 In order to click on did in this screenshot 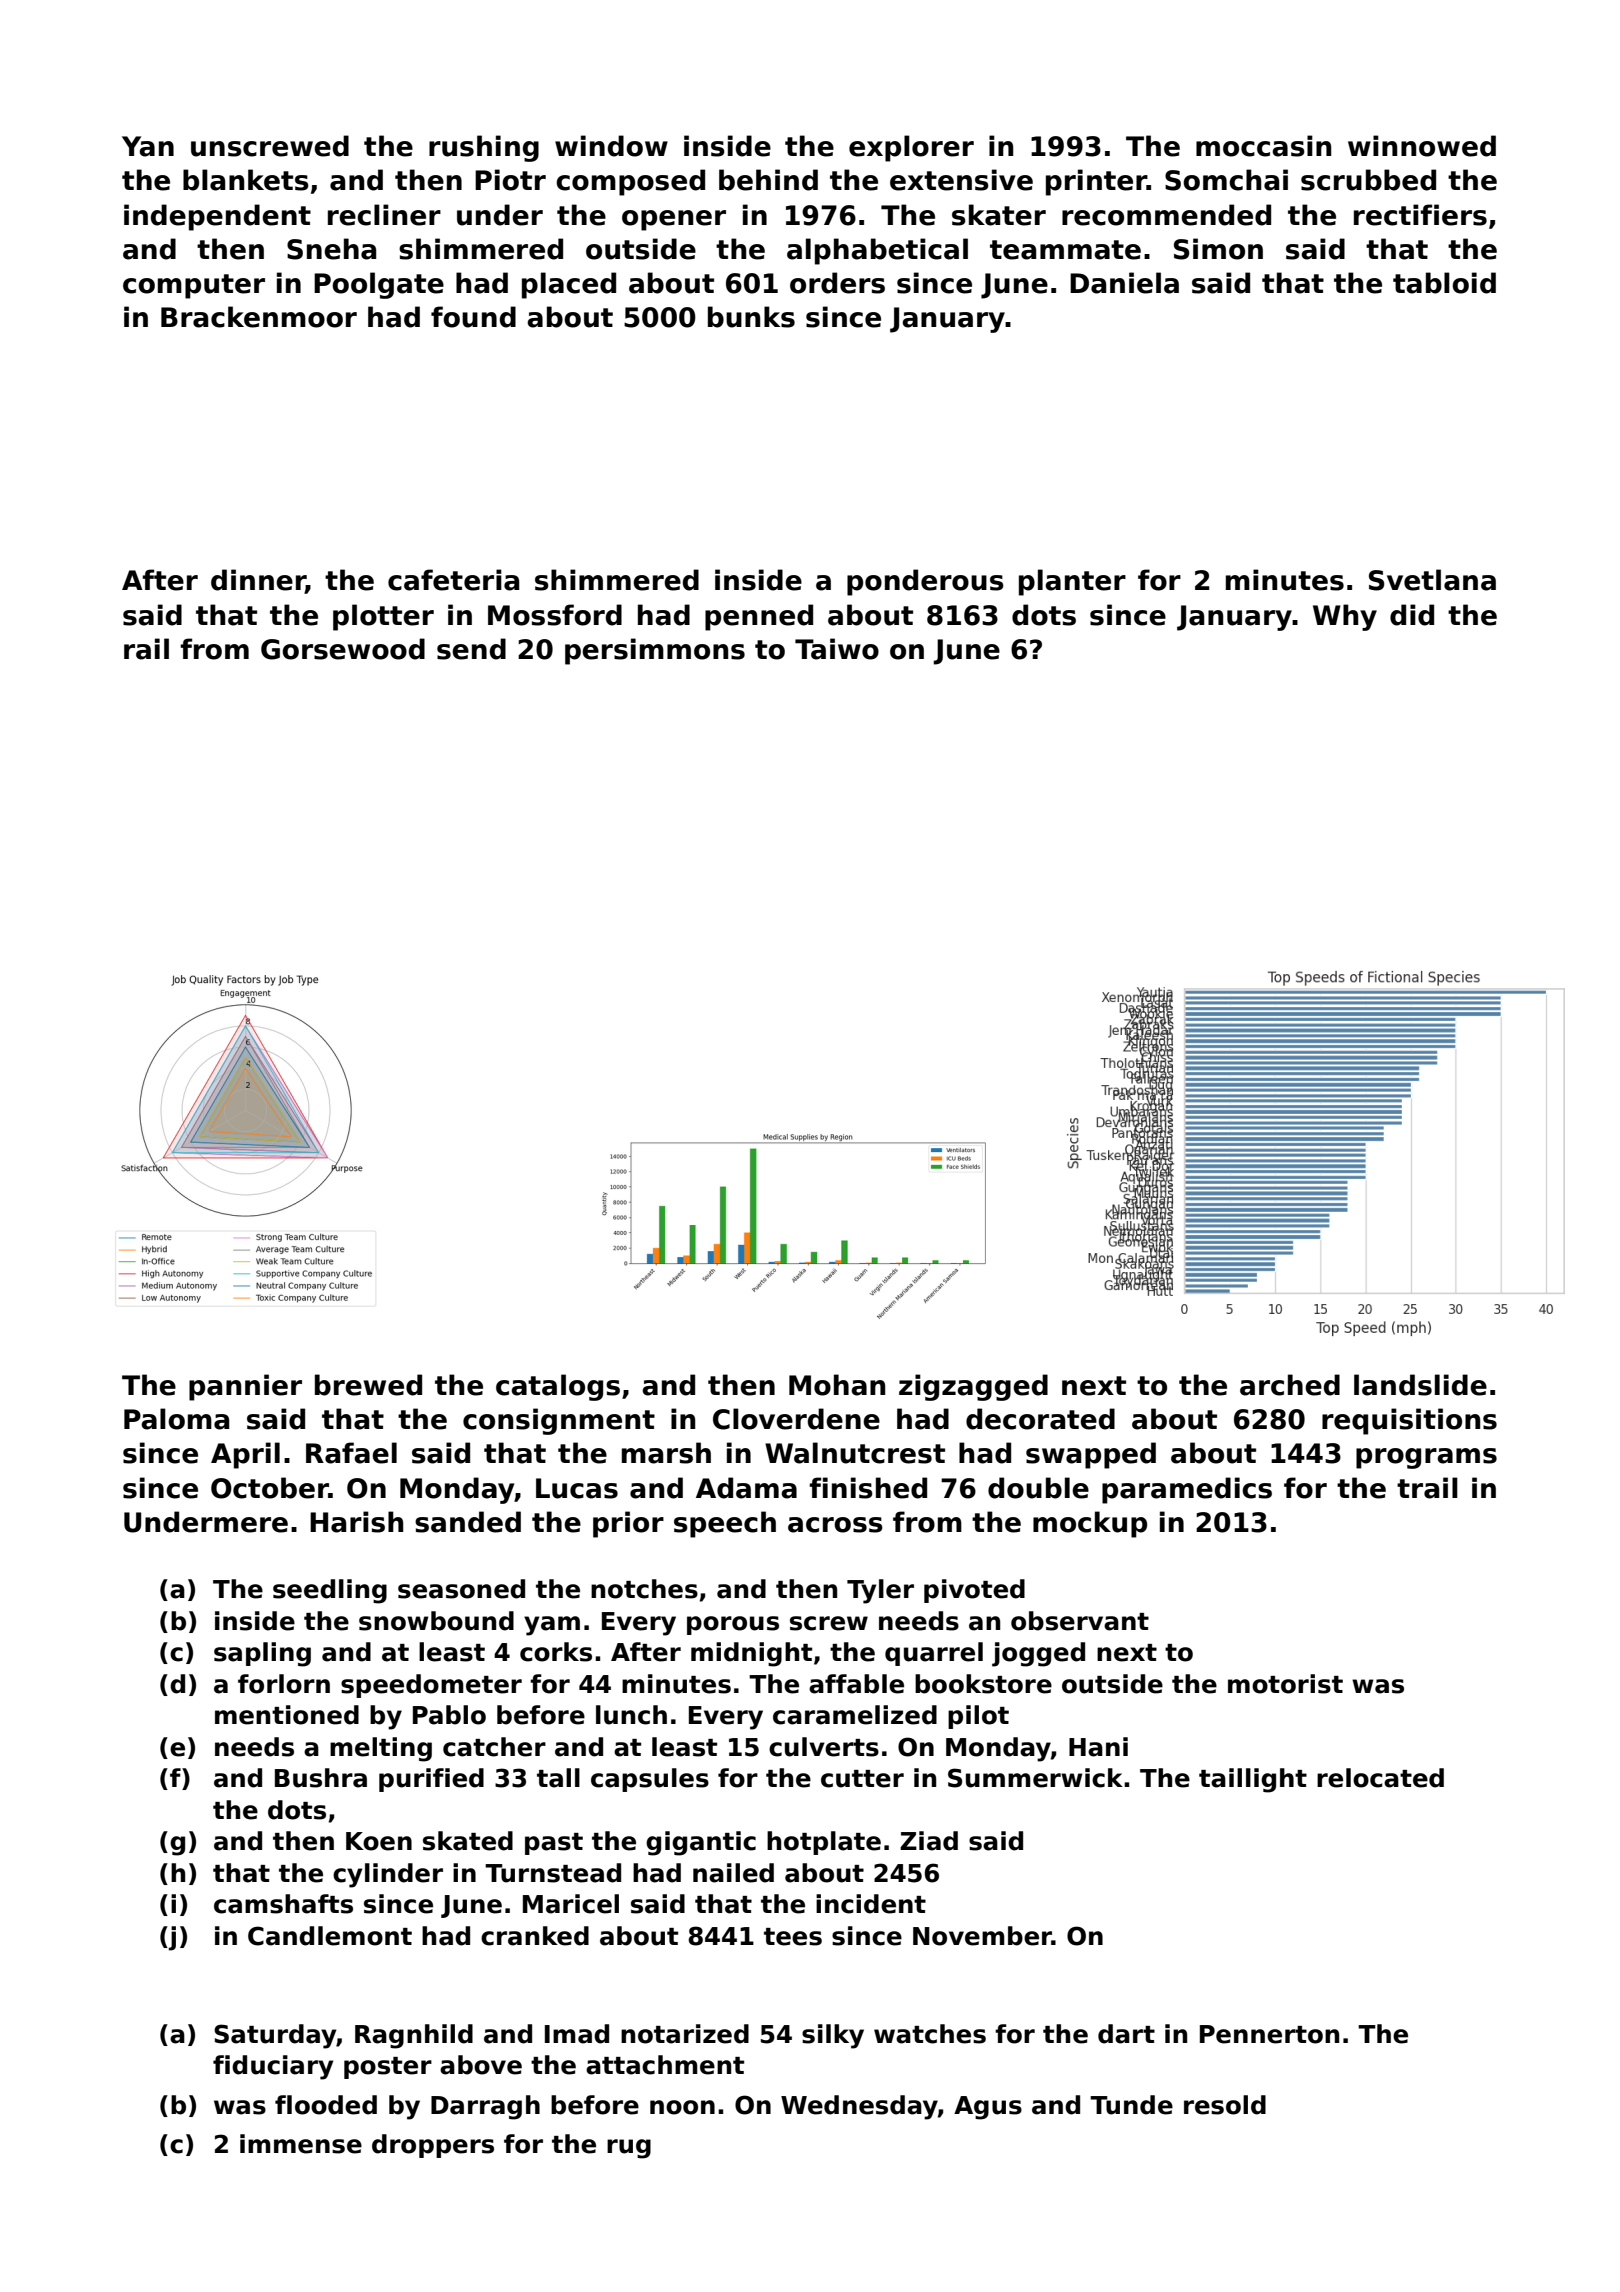, I will do `click(1412, 615)`.
